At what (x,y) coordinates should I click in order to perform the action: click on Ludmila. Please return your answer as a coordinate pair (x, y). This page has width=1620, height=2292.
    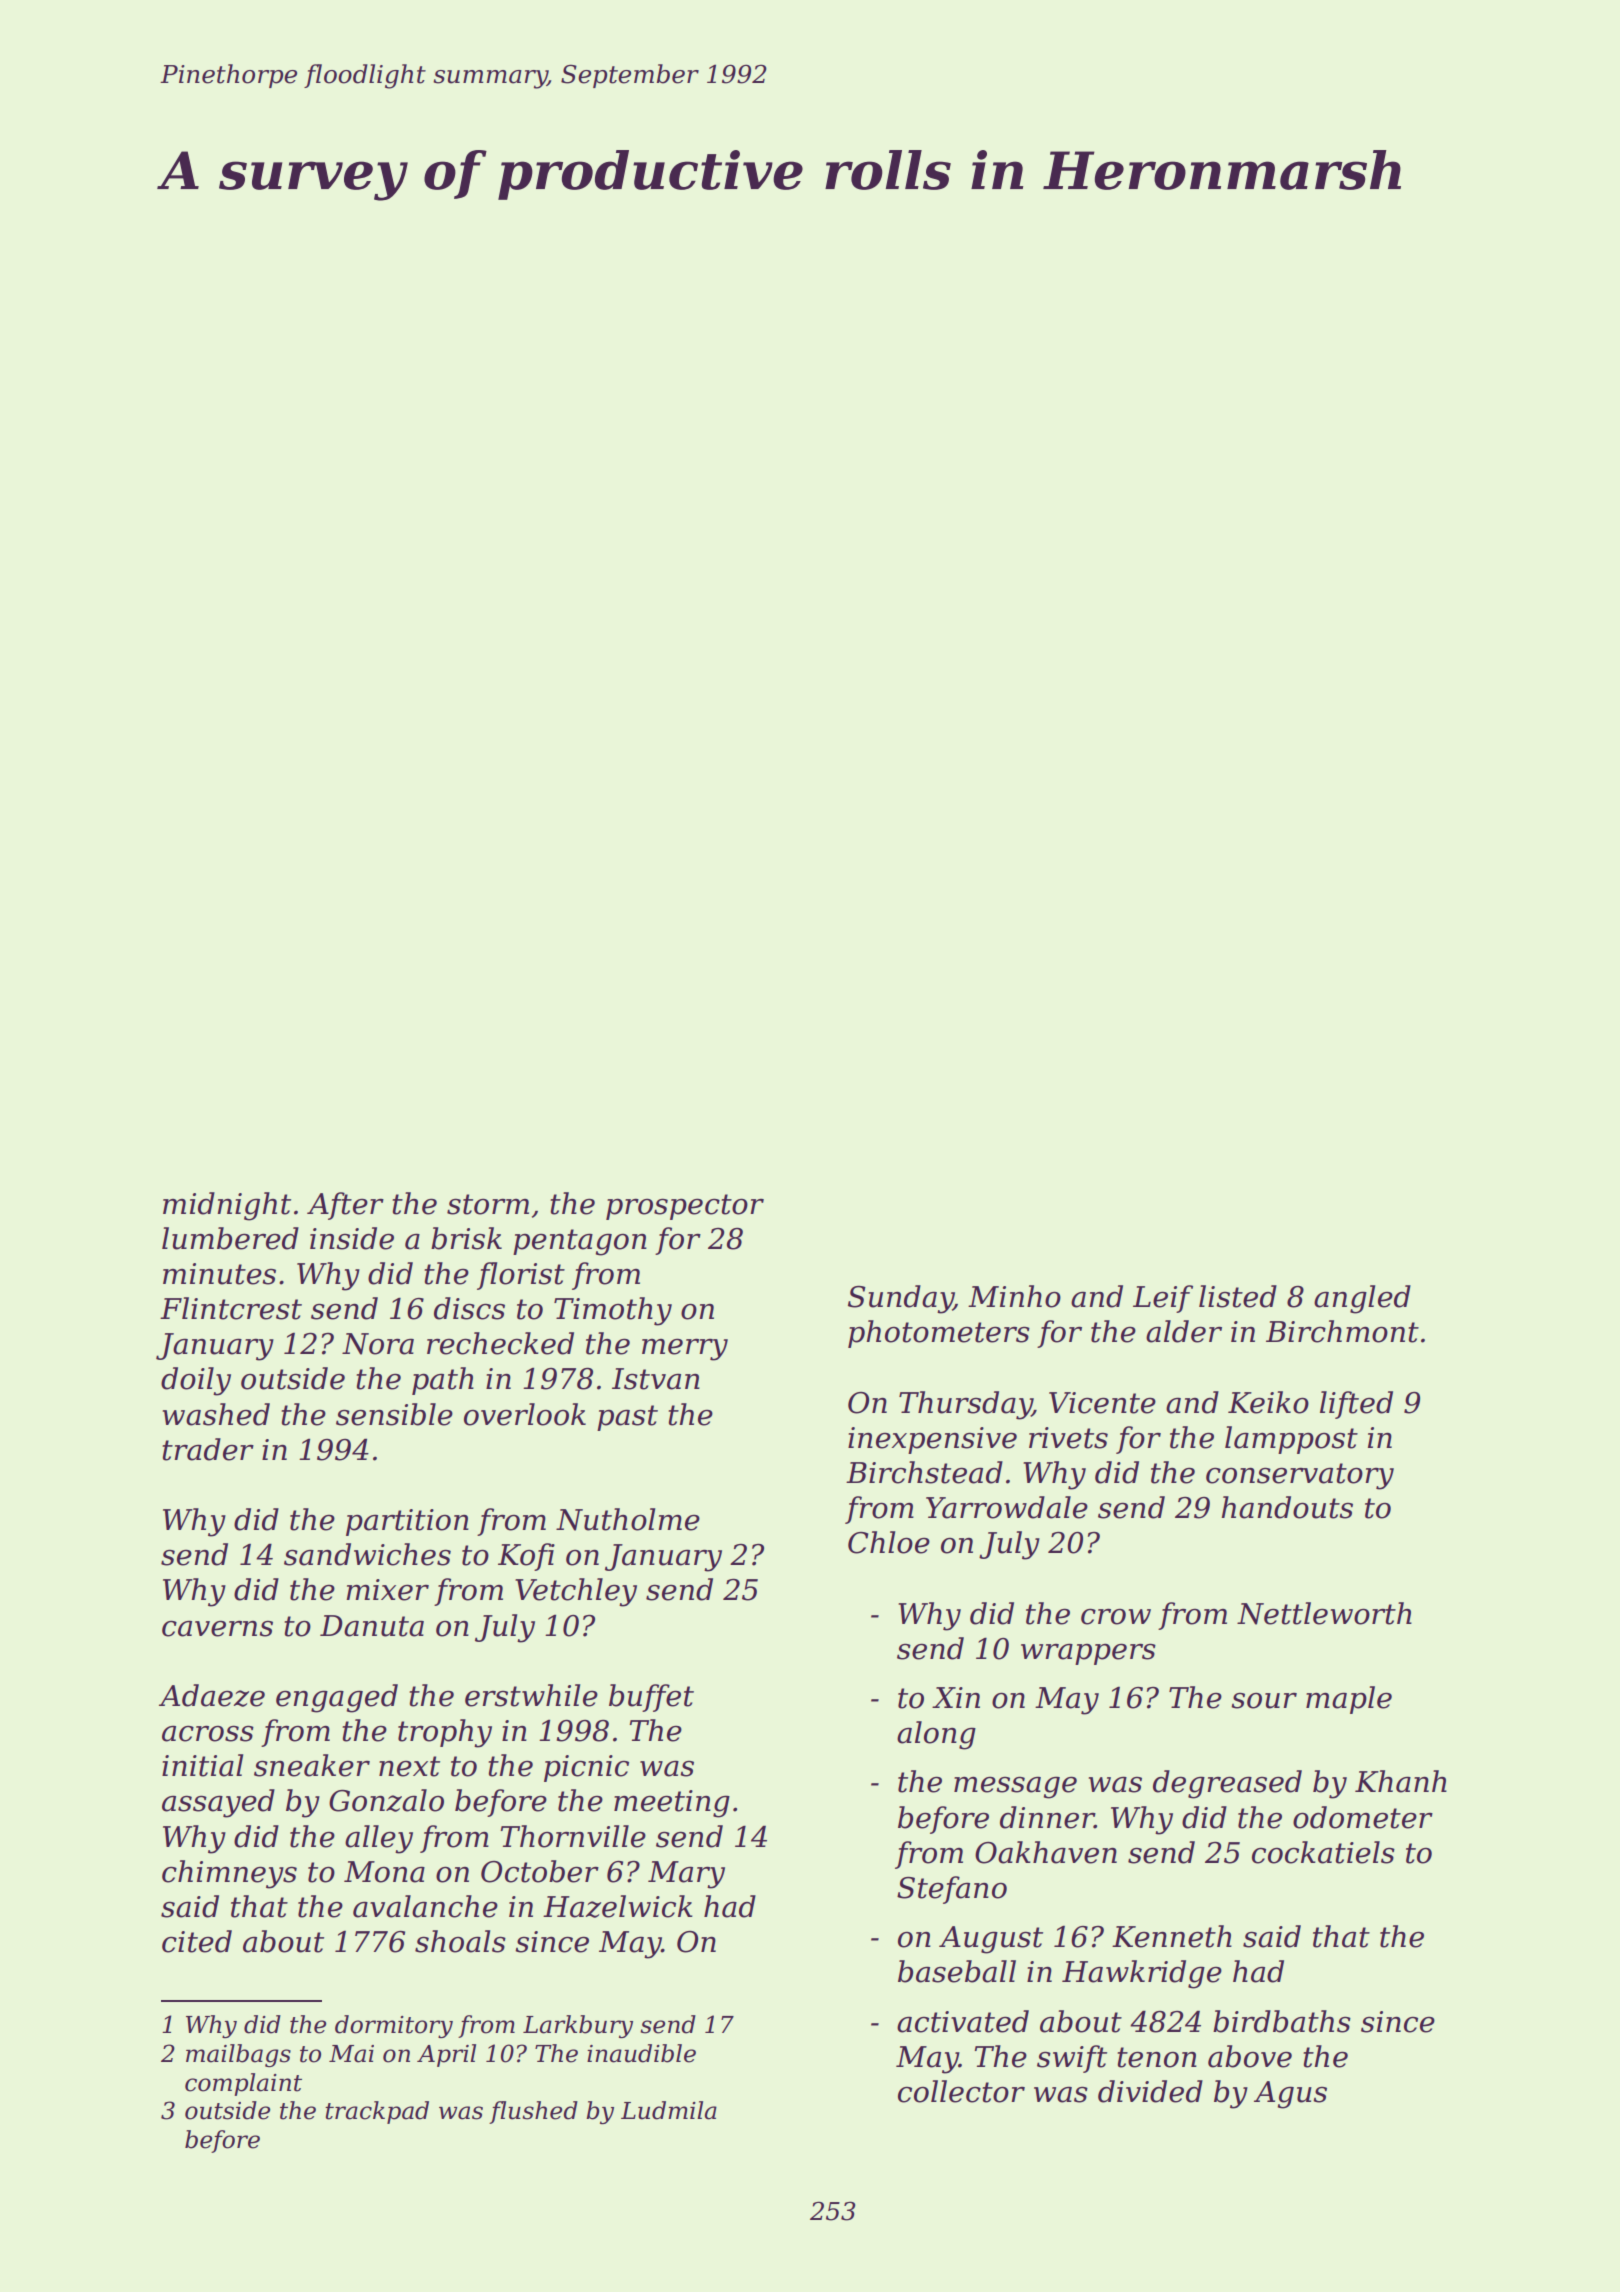
    Looking at the image, I should click on (669, 2110).
